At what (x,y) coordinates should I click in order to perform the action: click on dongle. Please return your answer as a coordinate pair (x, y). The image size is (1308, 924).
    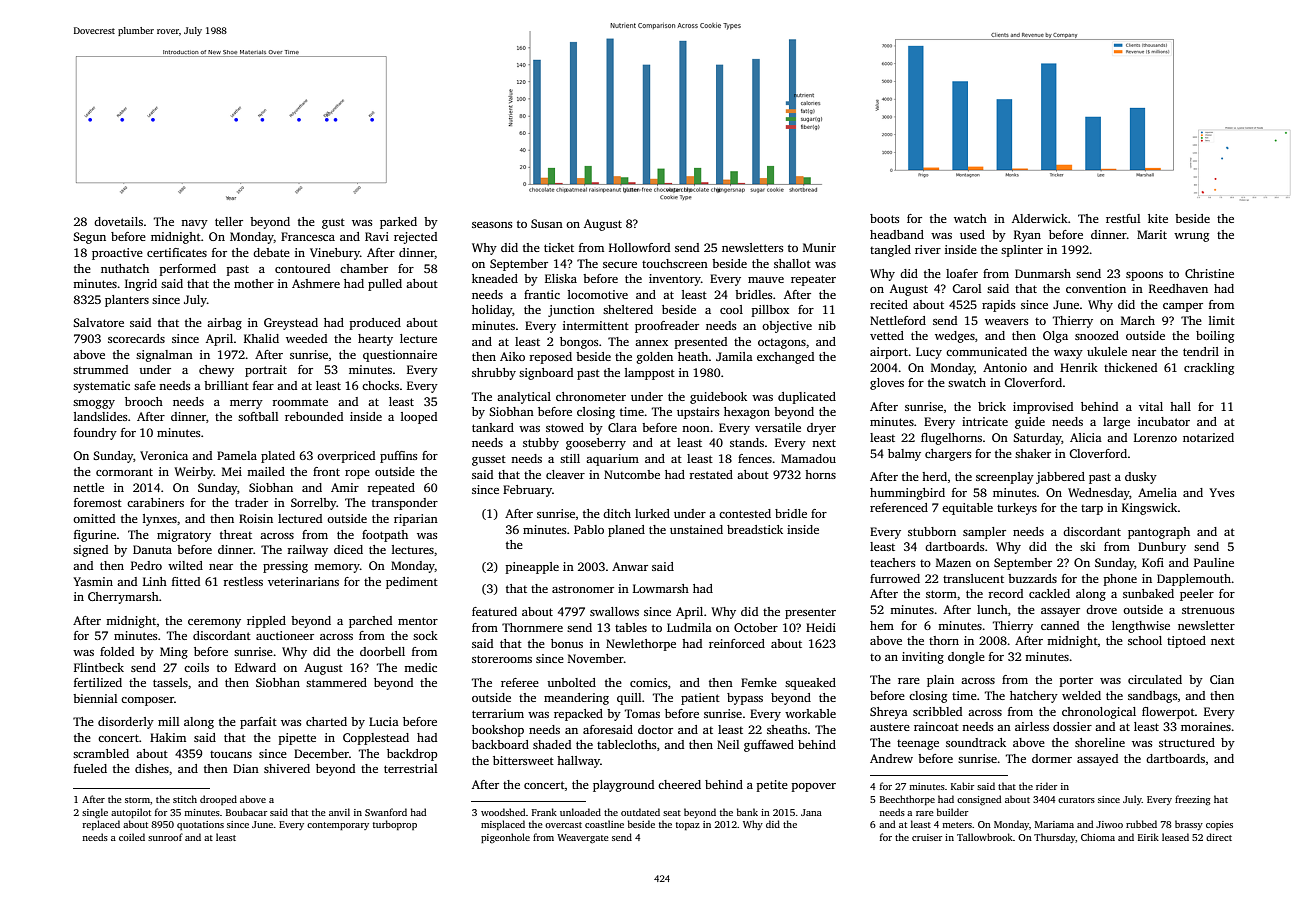
    Looking at the image, I should click on (966, 658).
